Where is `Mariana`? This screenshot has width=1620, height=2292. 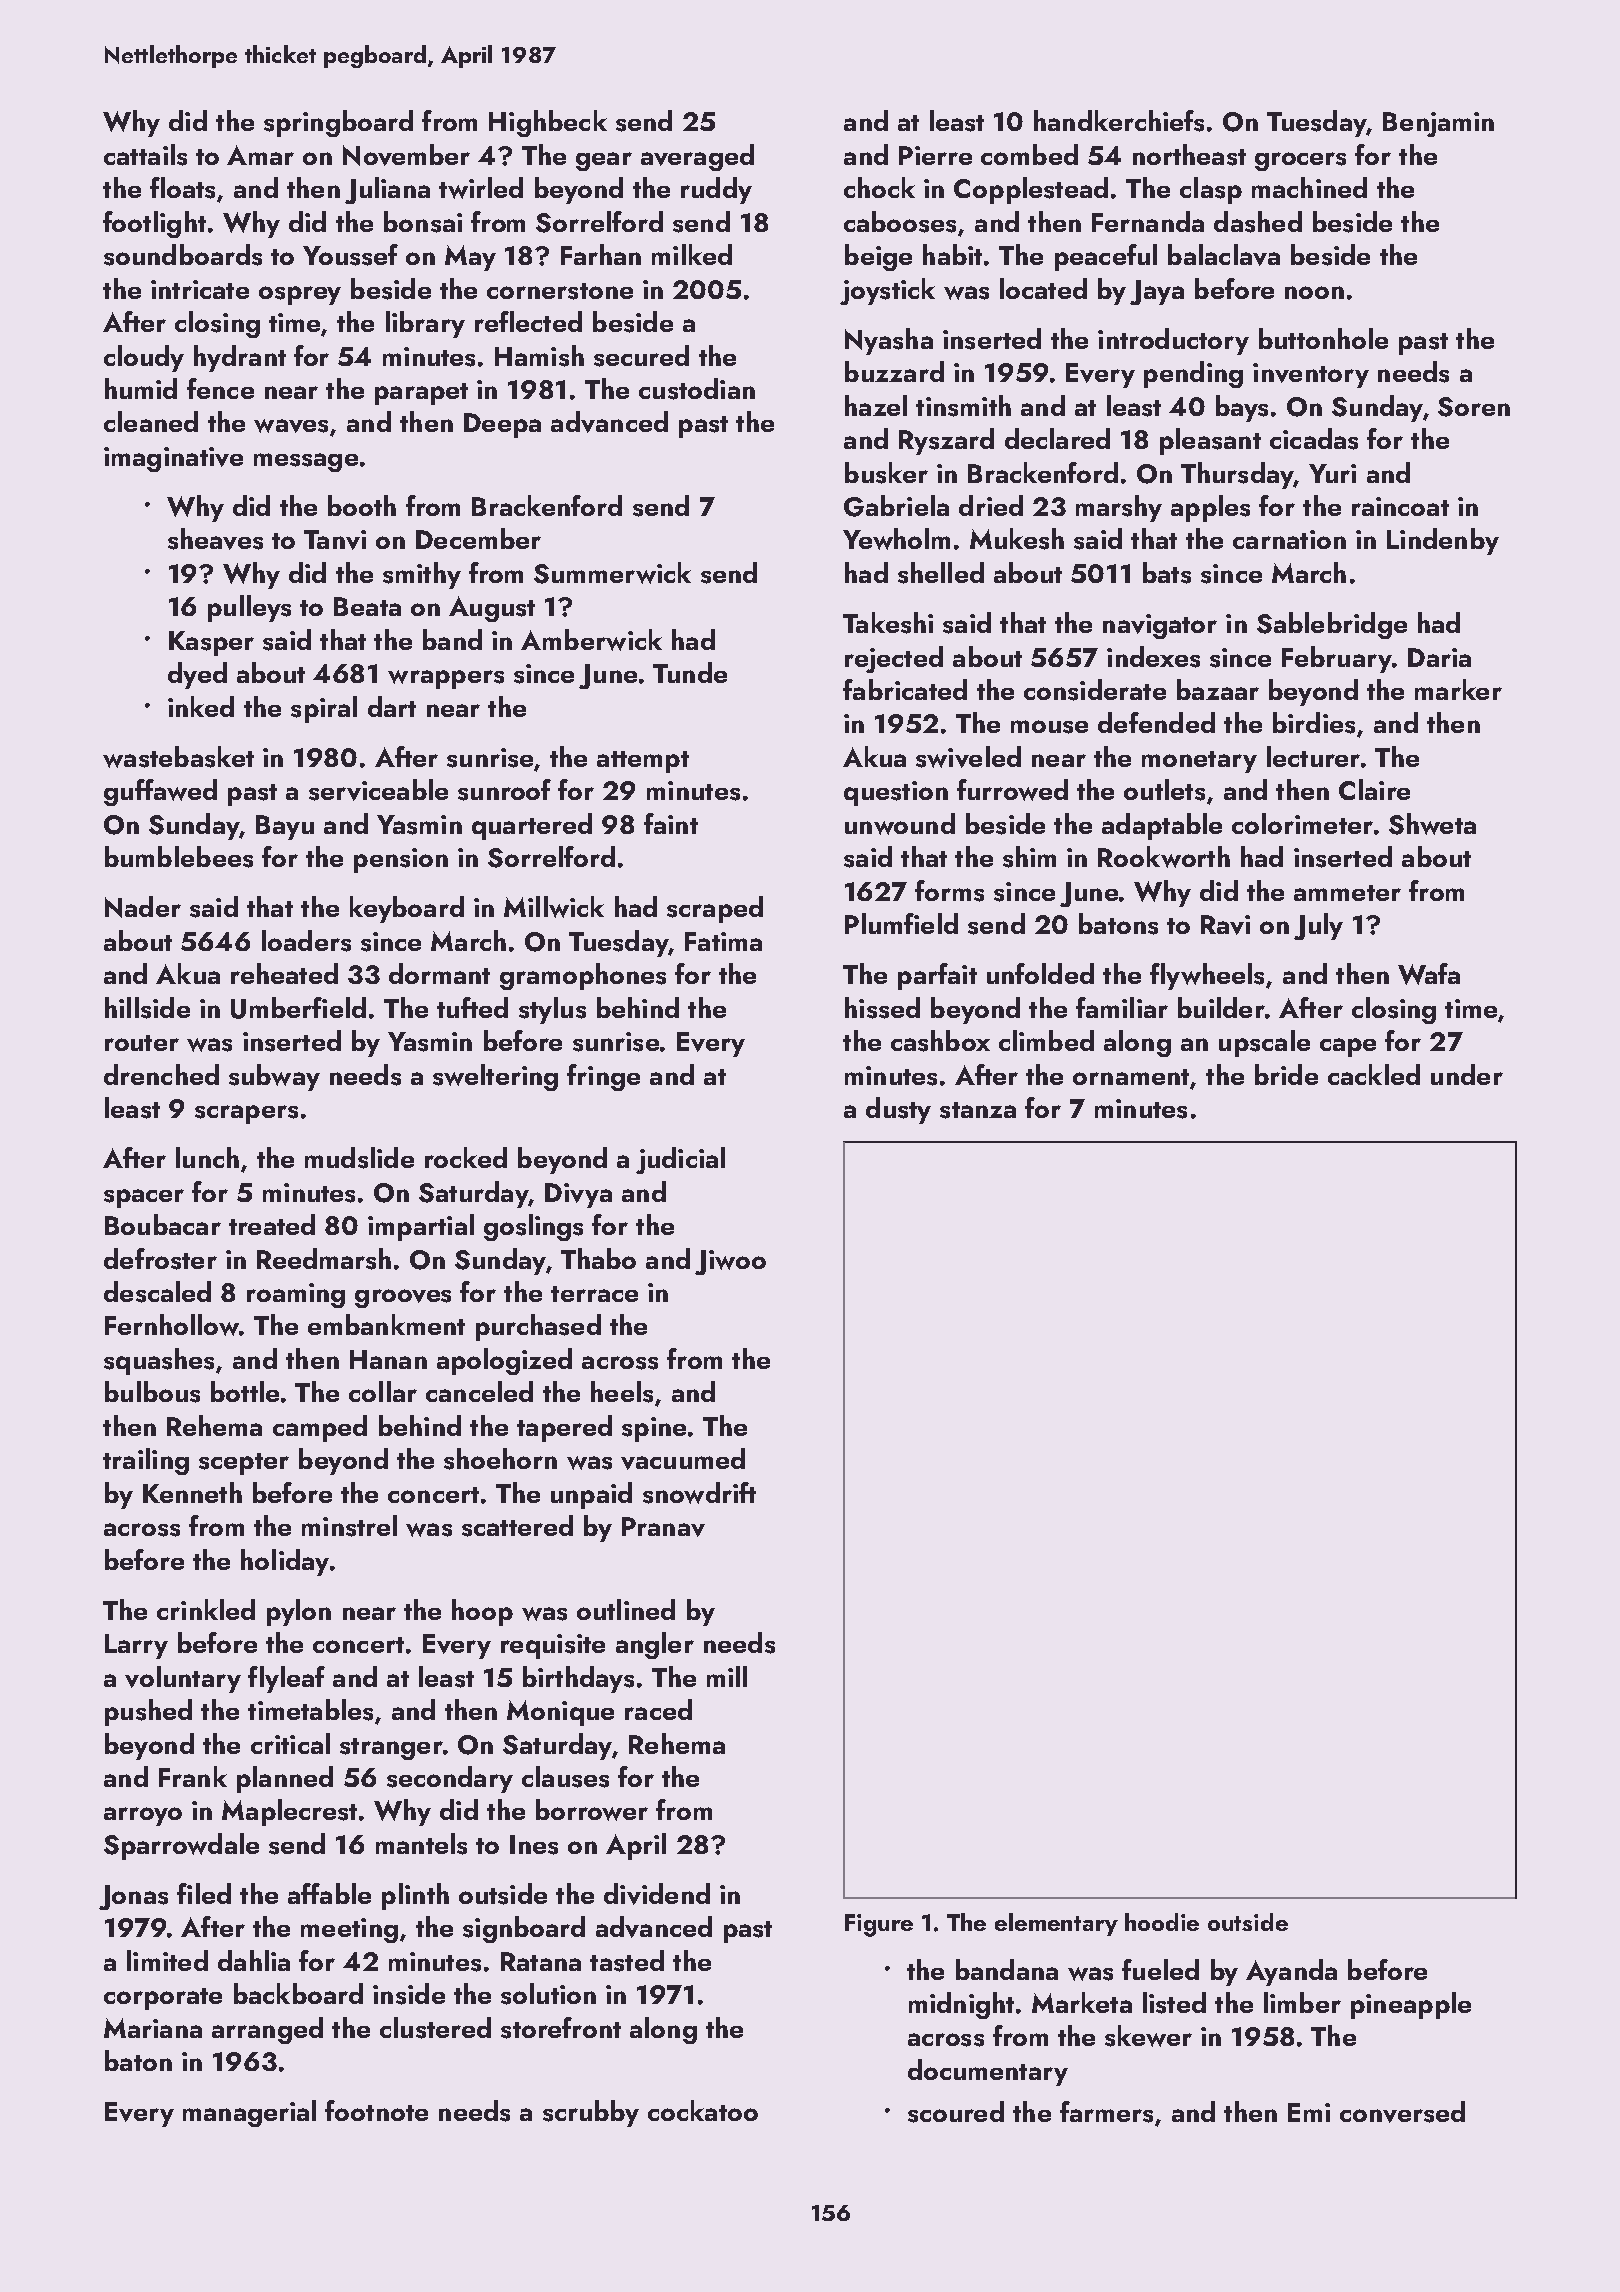 Mariana is located at coordinates (153, 2028).
